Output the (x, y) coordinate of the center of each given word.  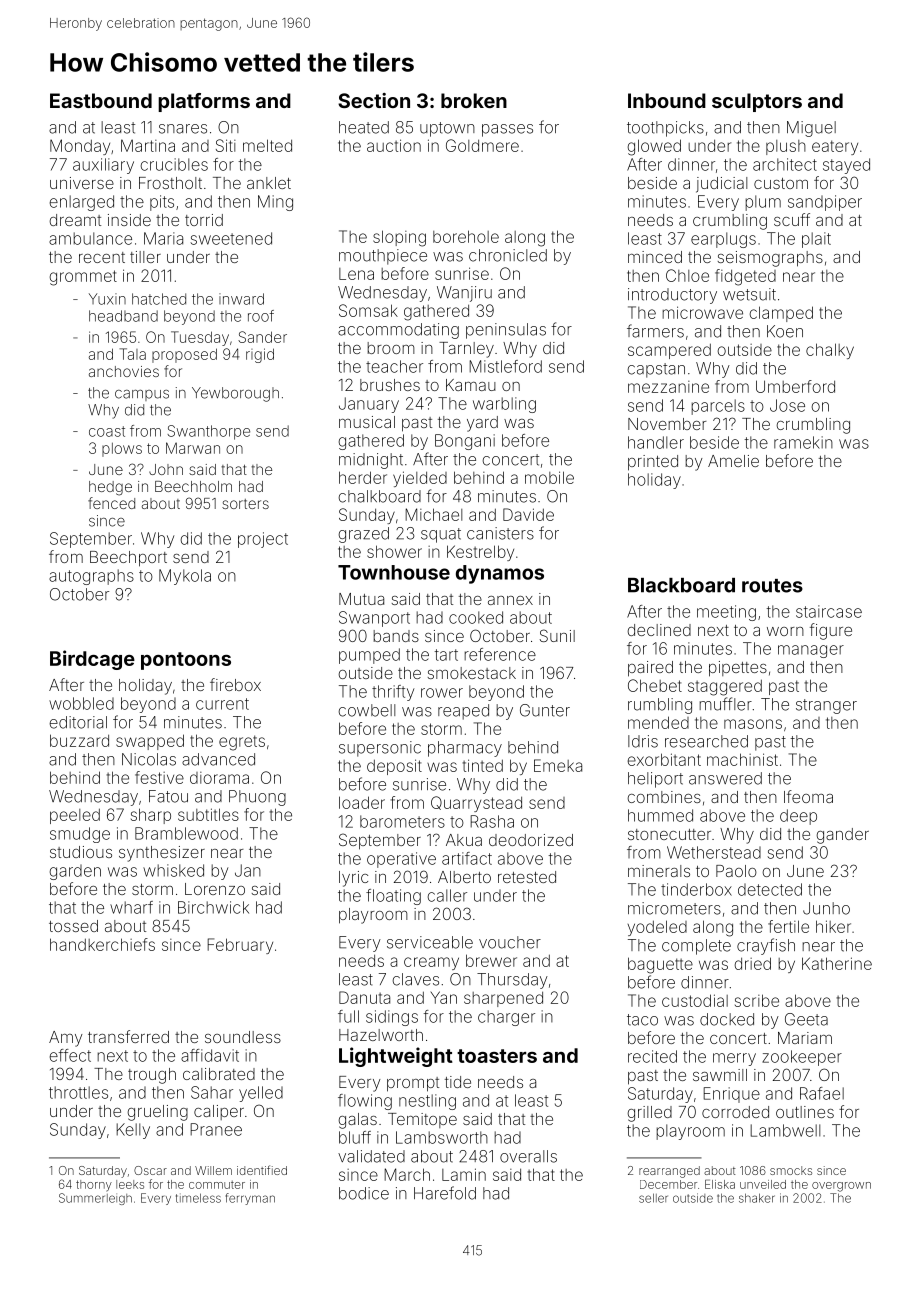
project (263, 540)
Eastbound (101, 100)
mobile (549, 477)
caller (447, 895)
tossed (73, 926)
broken (474, 100)
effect (70, 1055)
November (667, 424)
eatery (835, 147)
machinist (742, 759)
